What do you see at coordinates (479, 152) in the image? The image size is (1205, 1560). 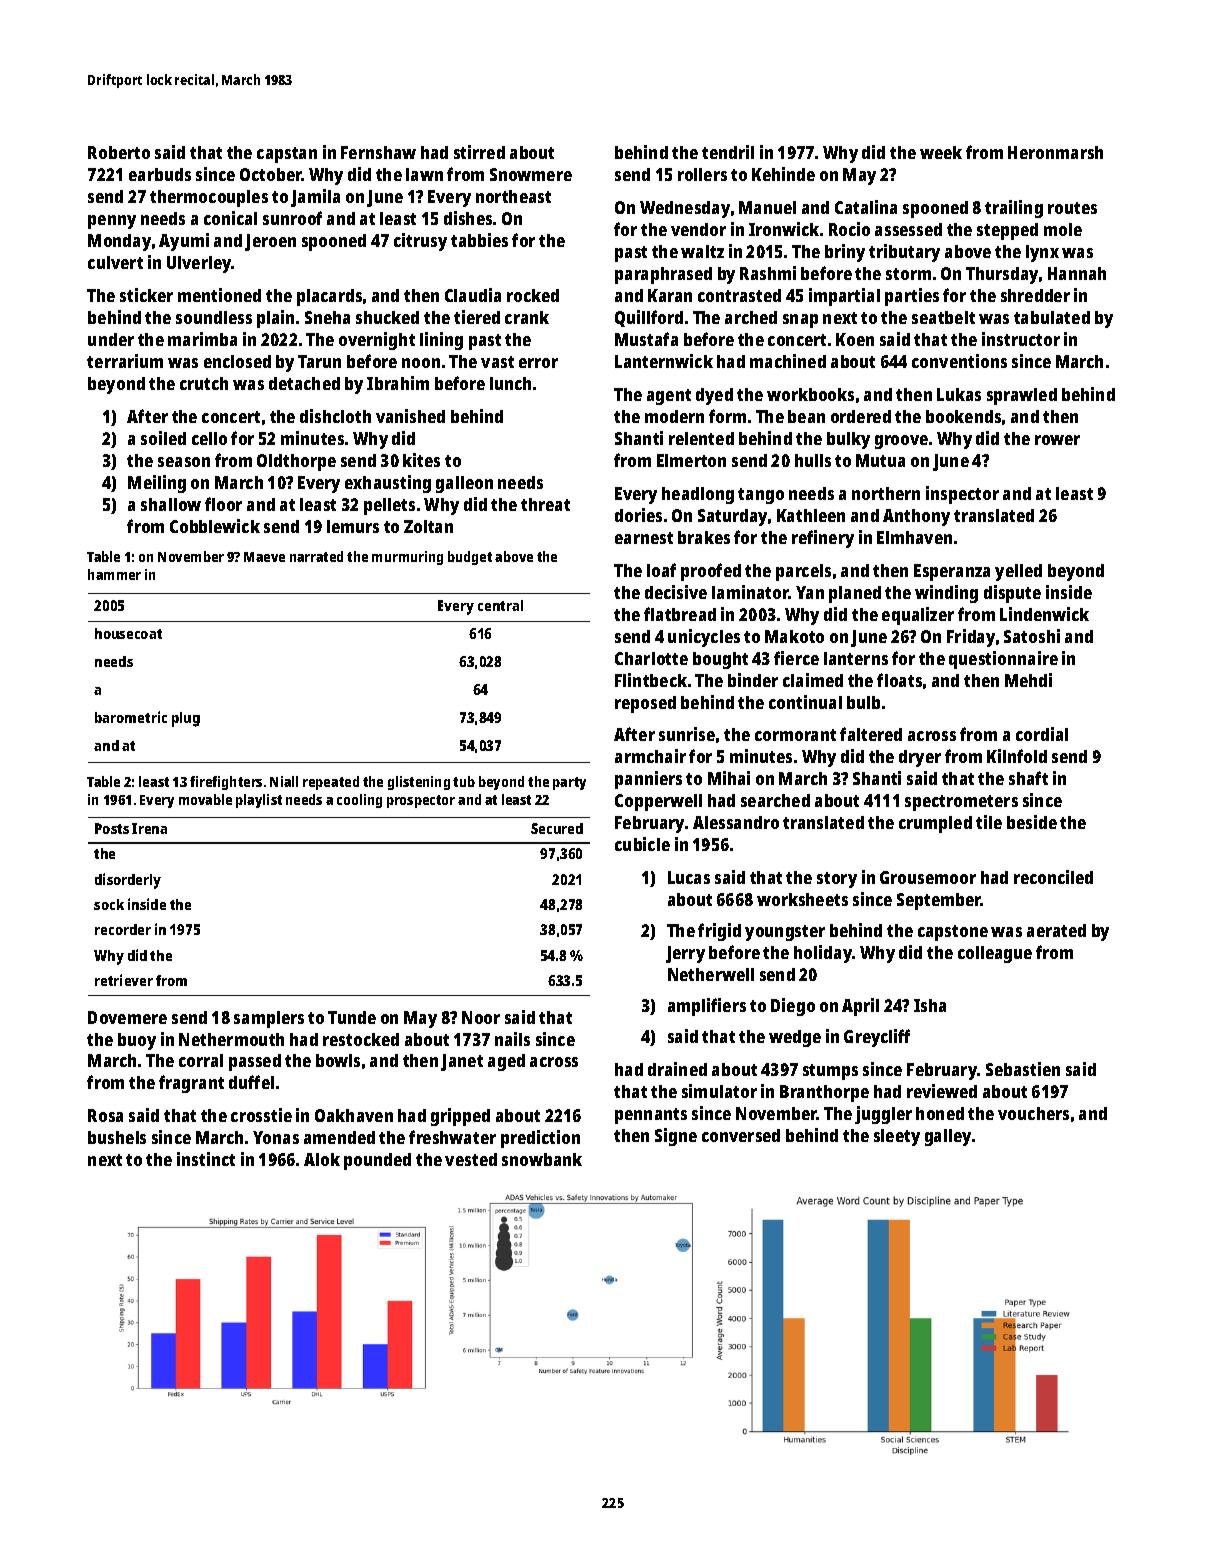 I see `stirred` at bounding box center [479, 152].
